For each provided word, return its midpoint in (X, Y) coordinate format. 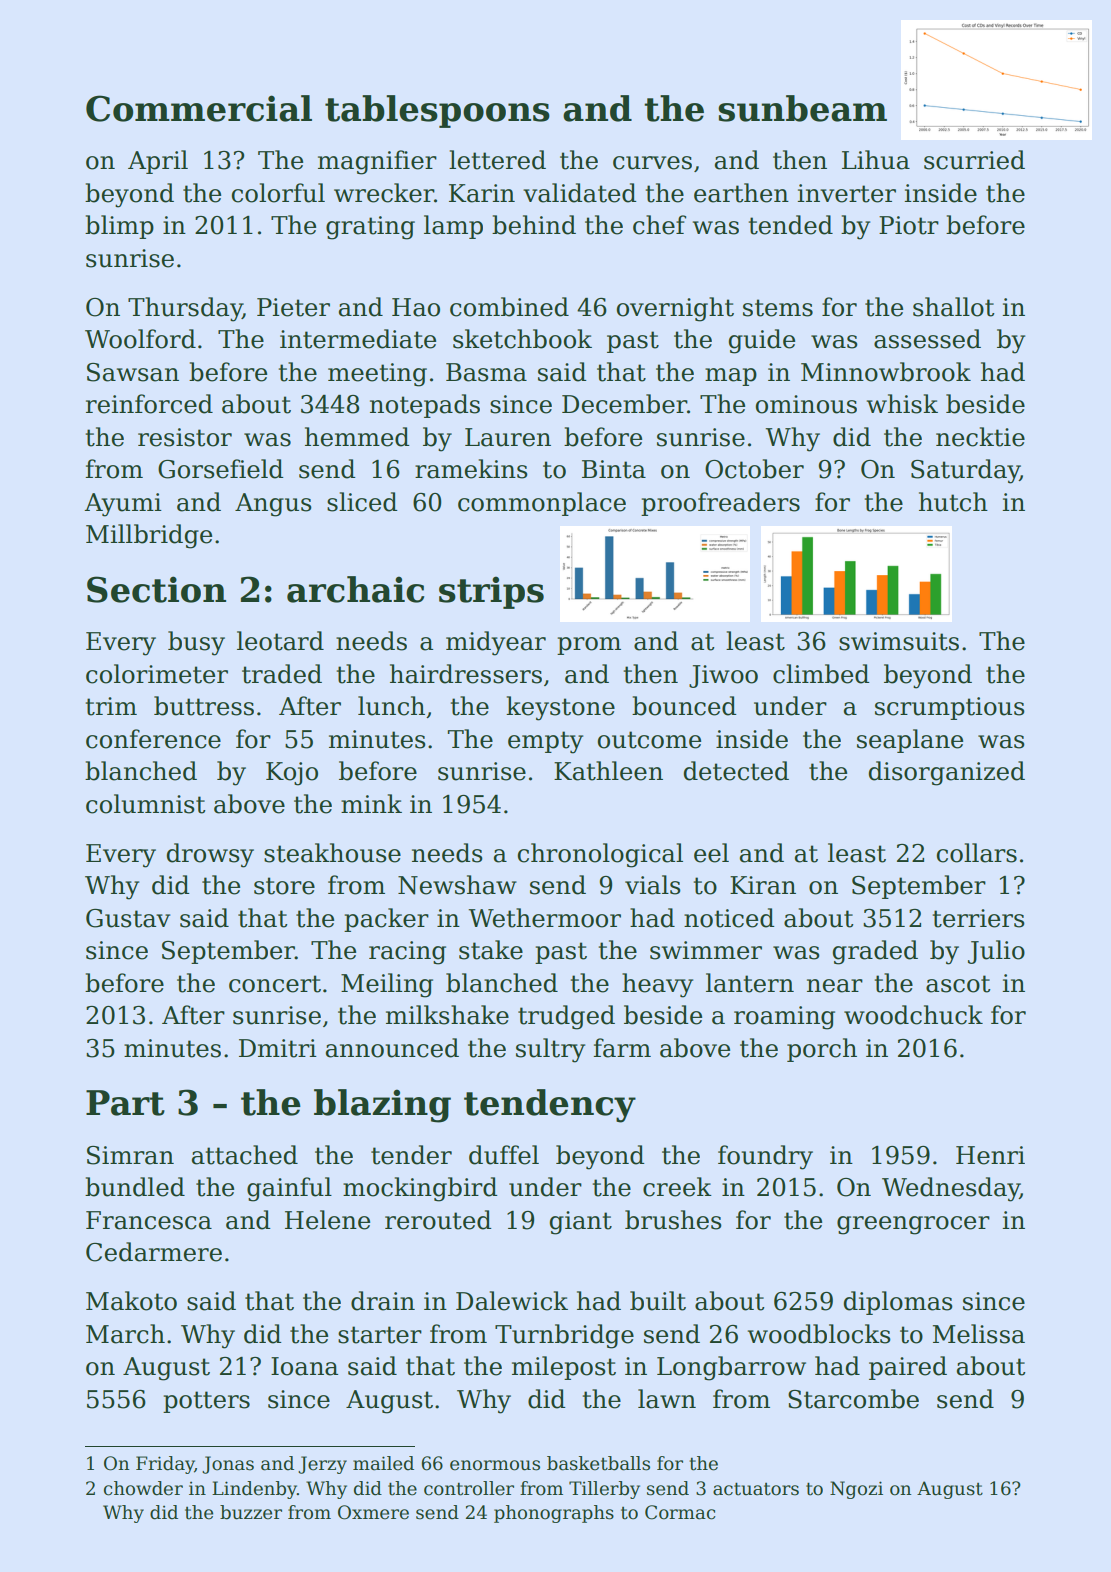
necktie (980, 437)
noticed (729, 918)
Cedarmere (154, 1252)
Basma (486, 372)
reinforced (149, 404)
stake (491, 950)
